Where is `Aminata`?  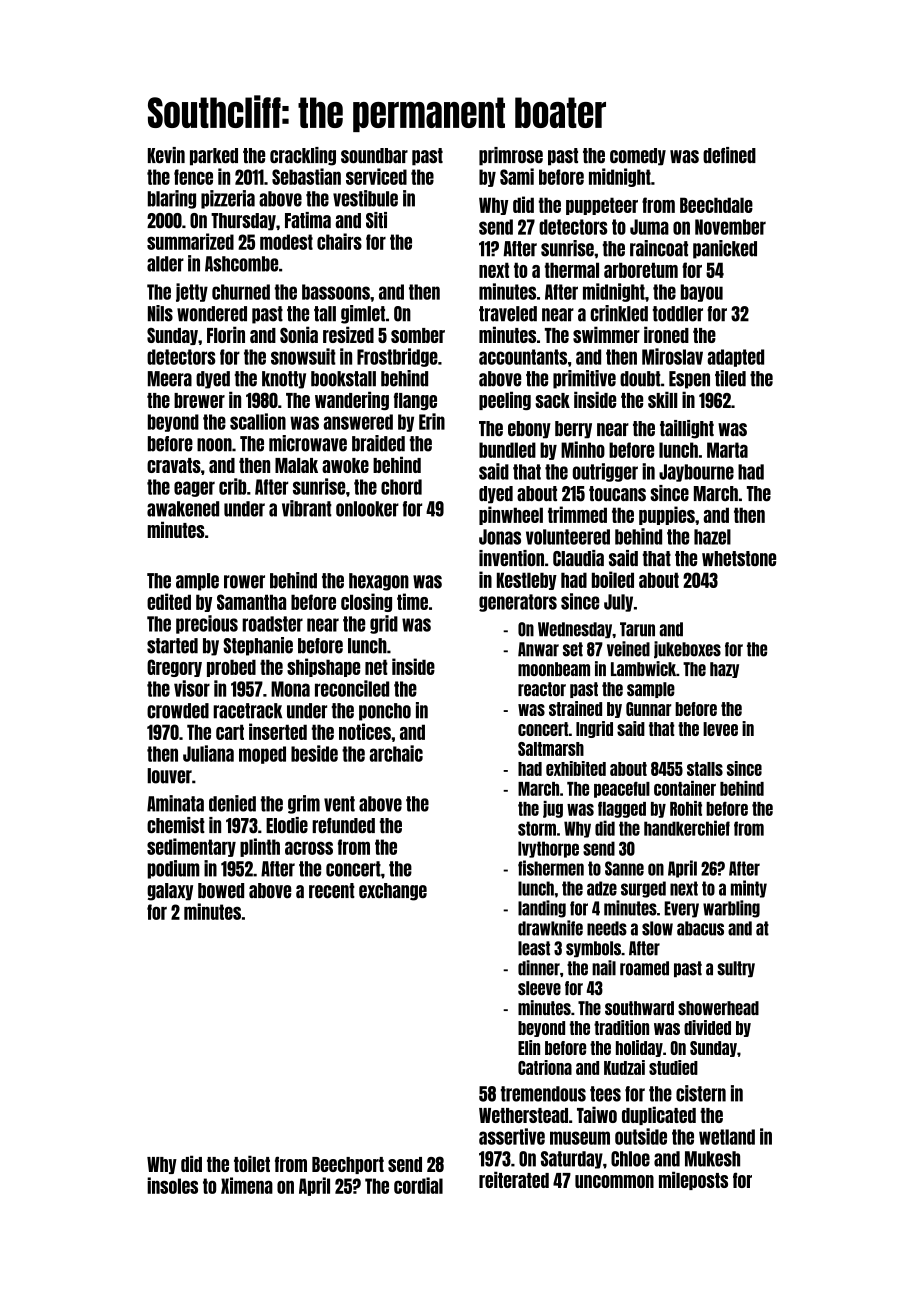
Aminata is located at coordinates (175, 803).
